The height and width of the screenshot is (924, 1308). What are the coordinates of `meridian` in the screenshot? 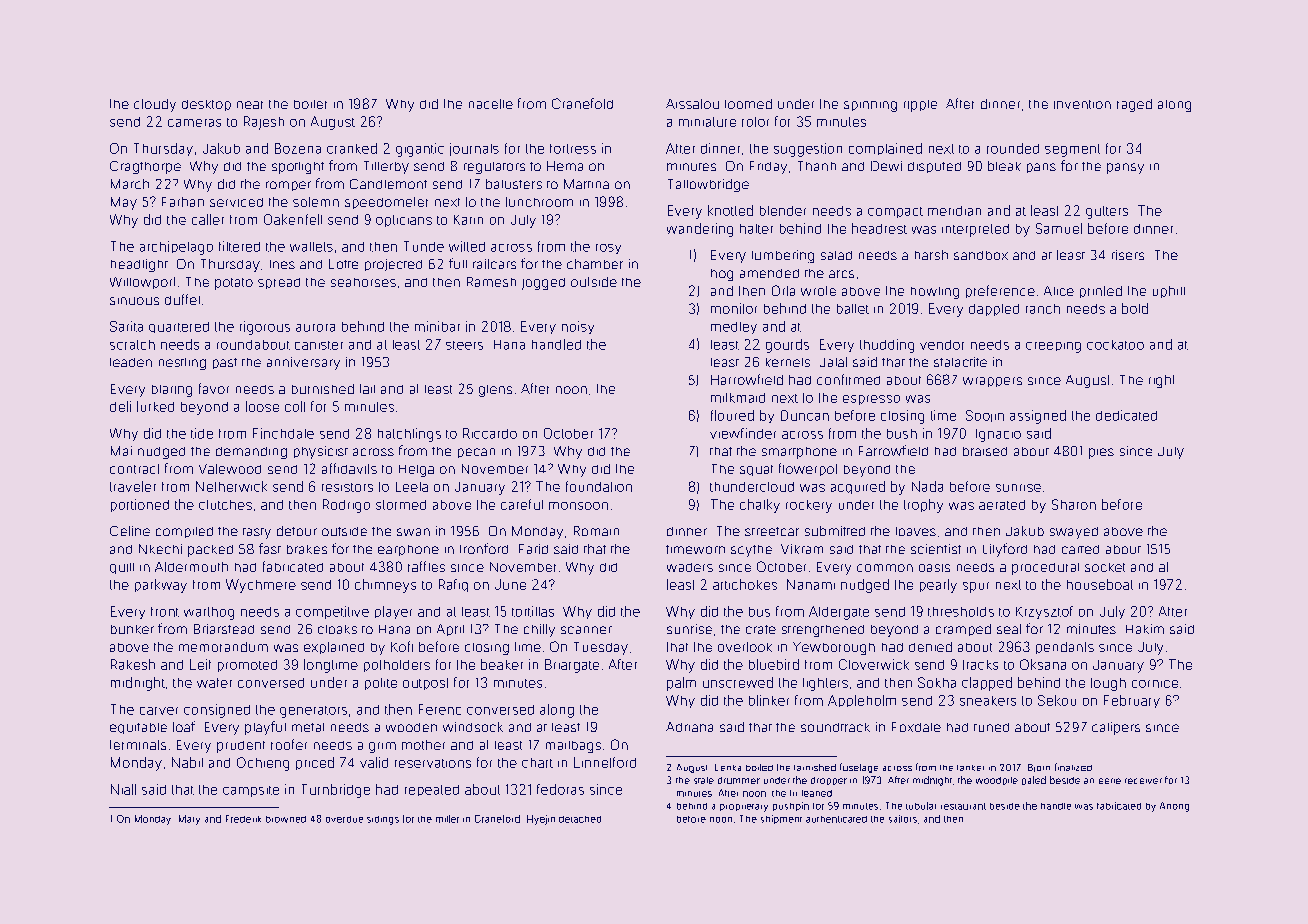 It's located at (954, 211).
